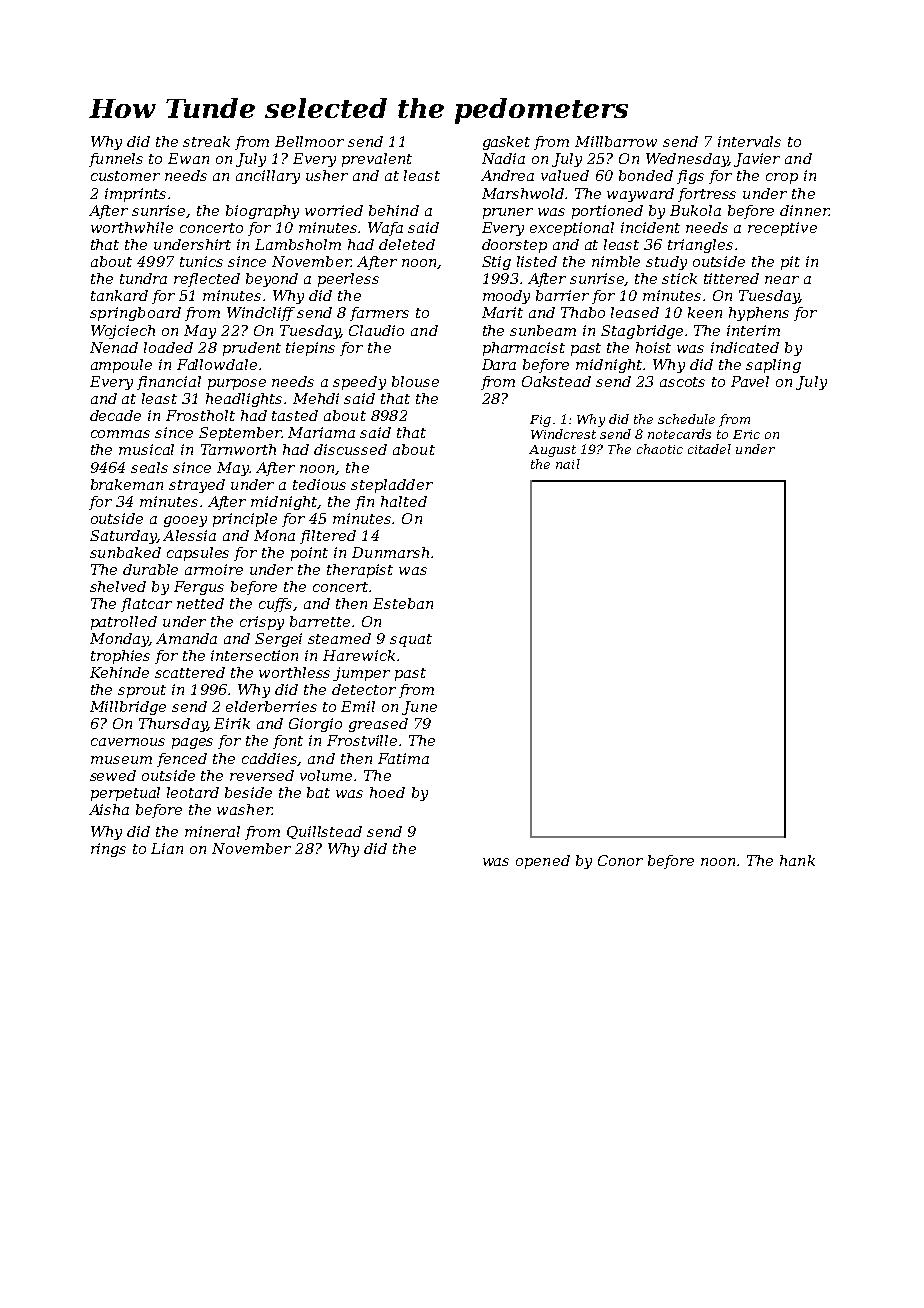  What do you see at coordinates (403, 758) in the screenshot?
I see `Fatima` at bounding box center [403, 758].
